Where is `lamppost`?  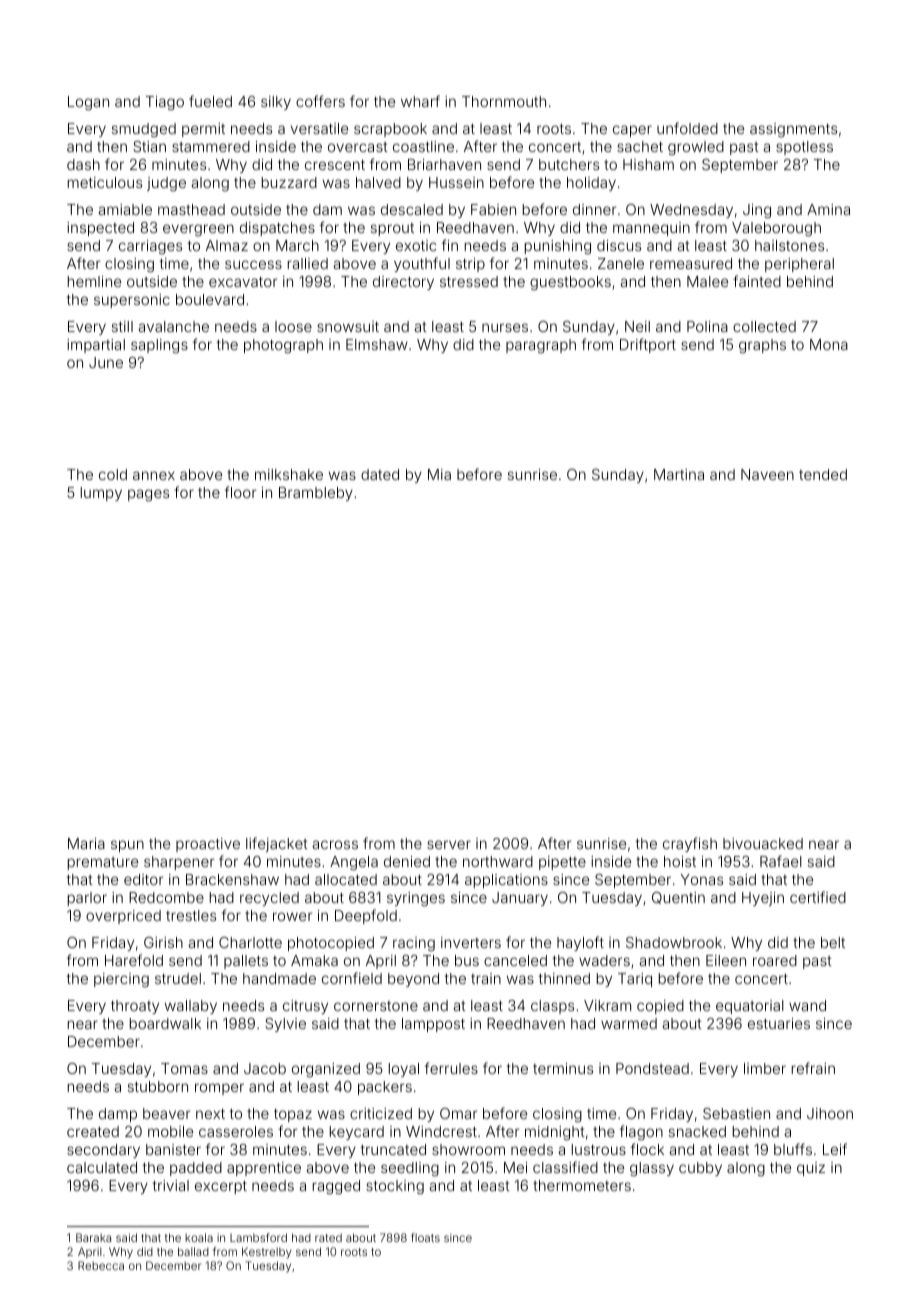 lamppost is located at coordinates (433, 1025).
